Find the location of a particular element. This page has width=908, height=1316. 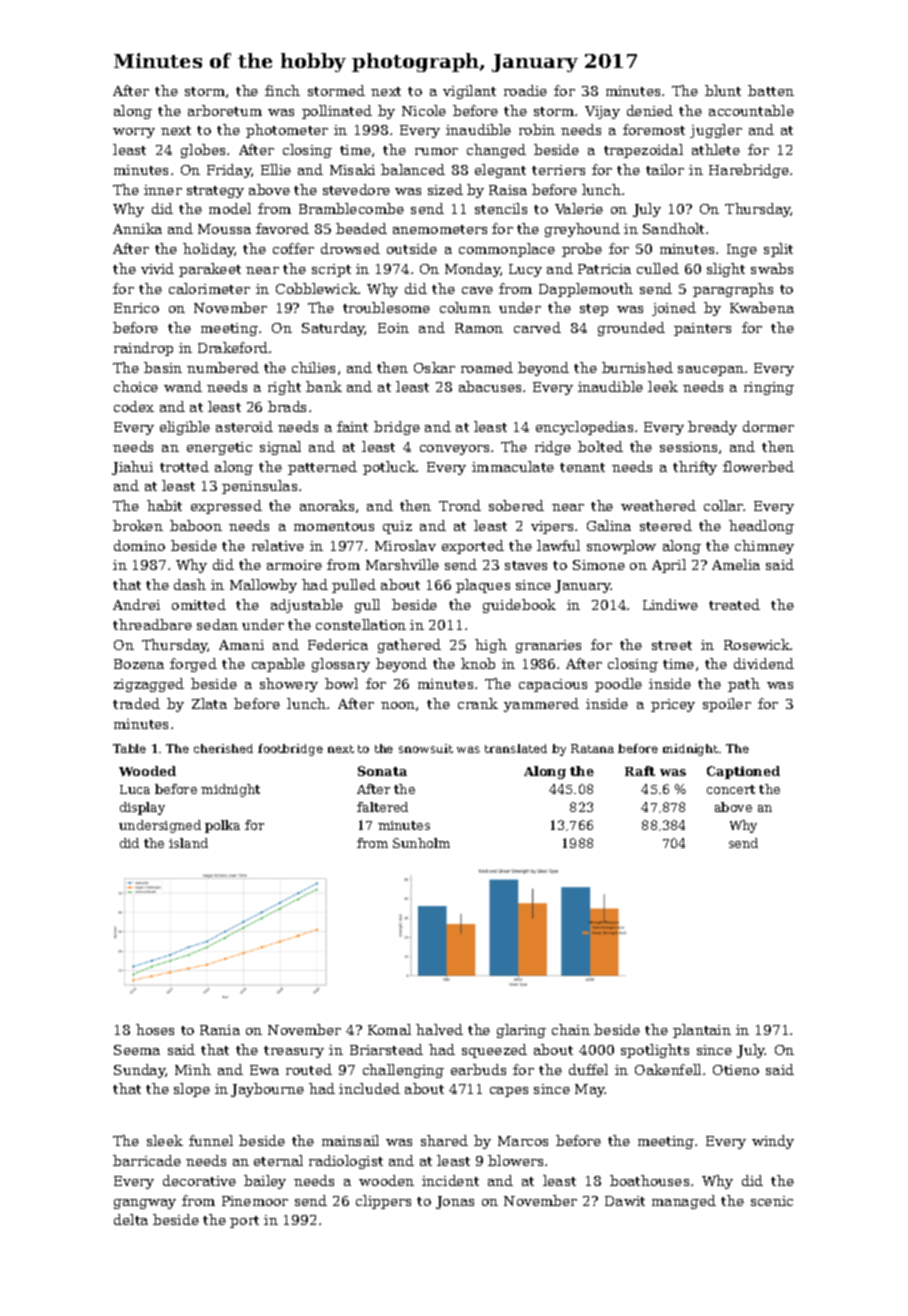

terriers is located at coordinates (558, 170).
